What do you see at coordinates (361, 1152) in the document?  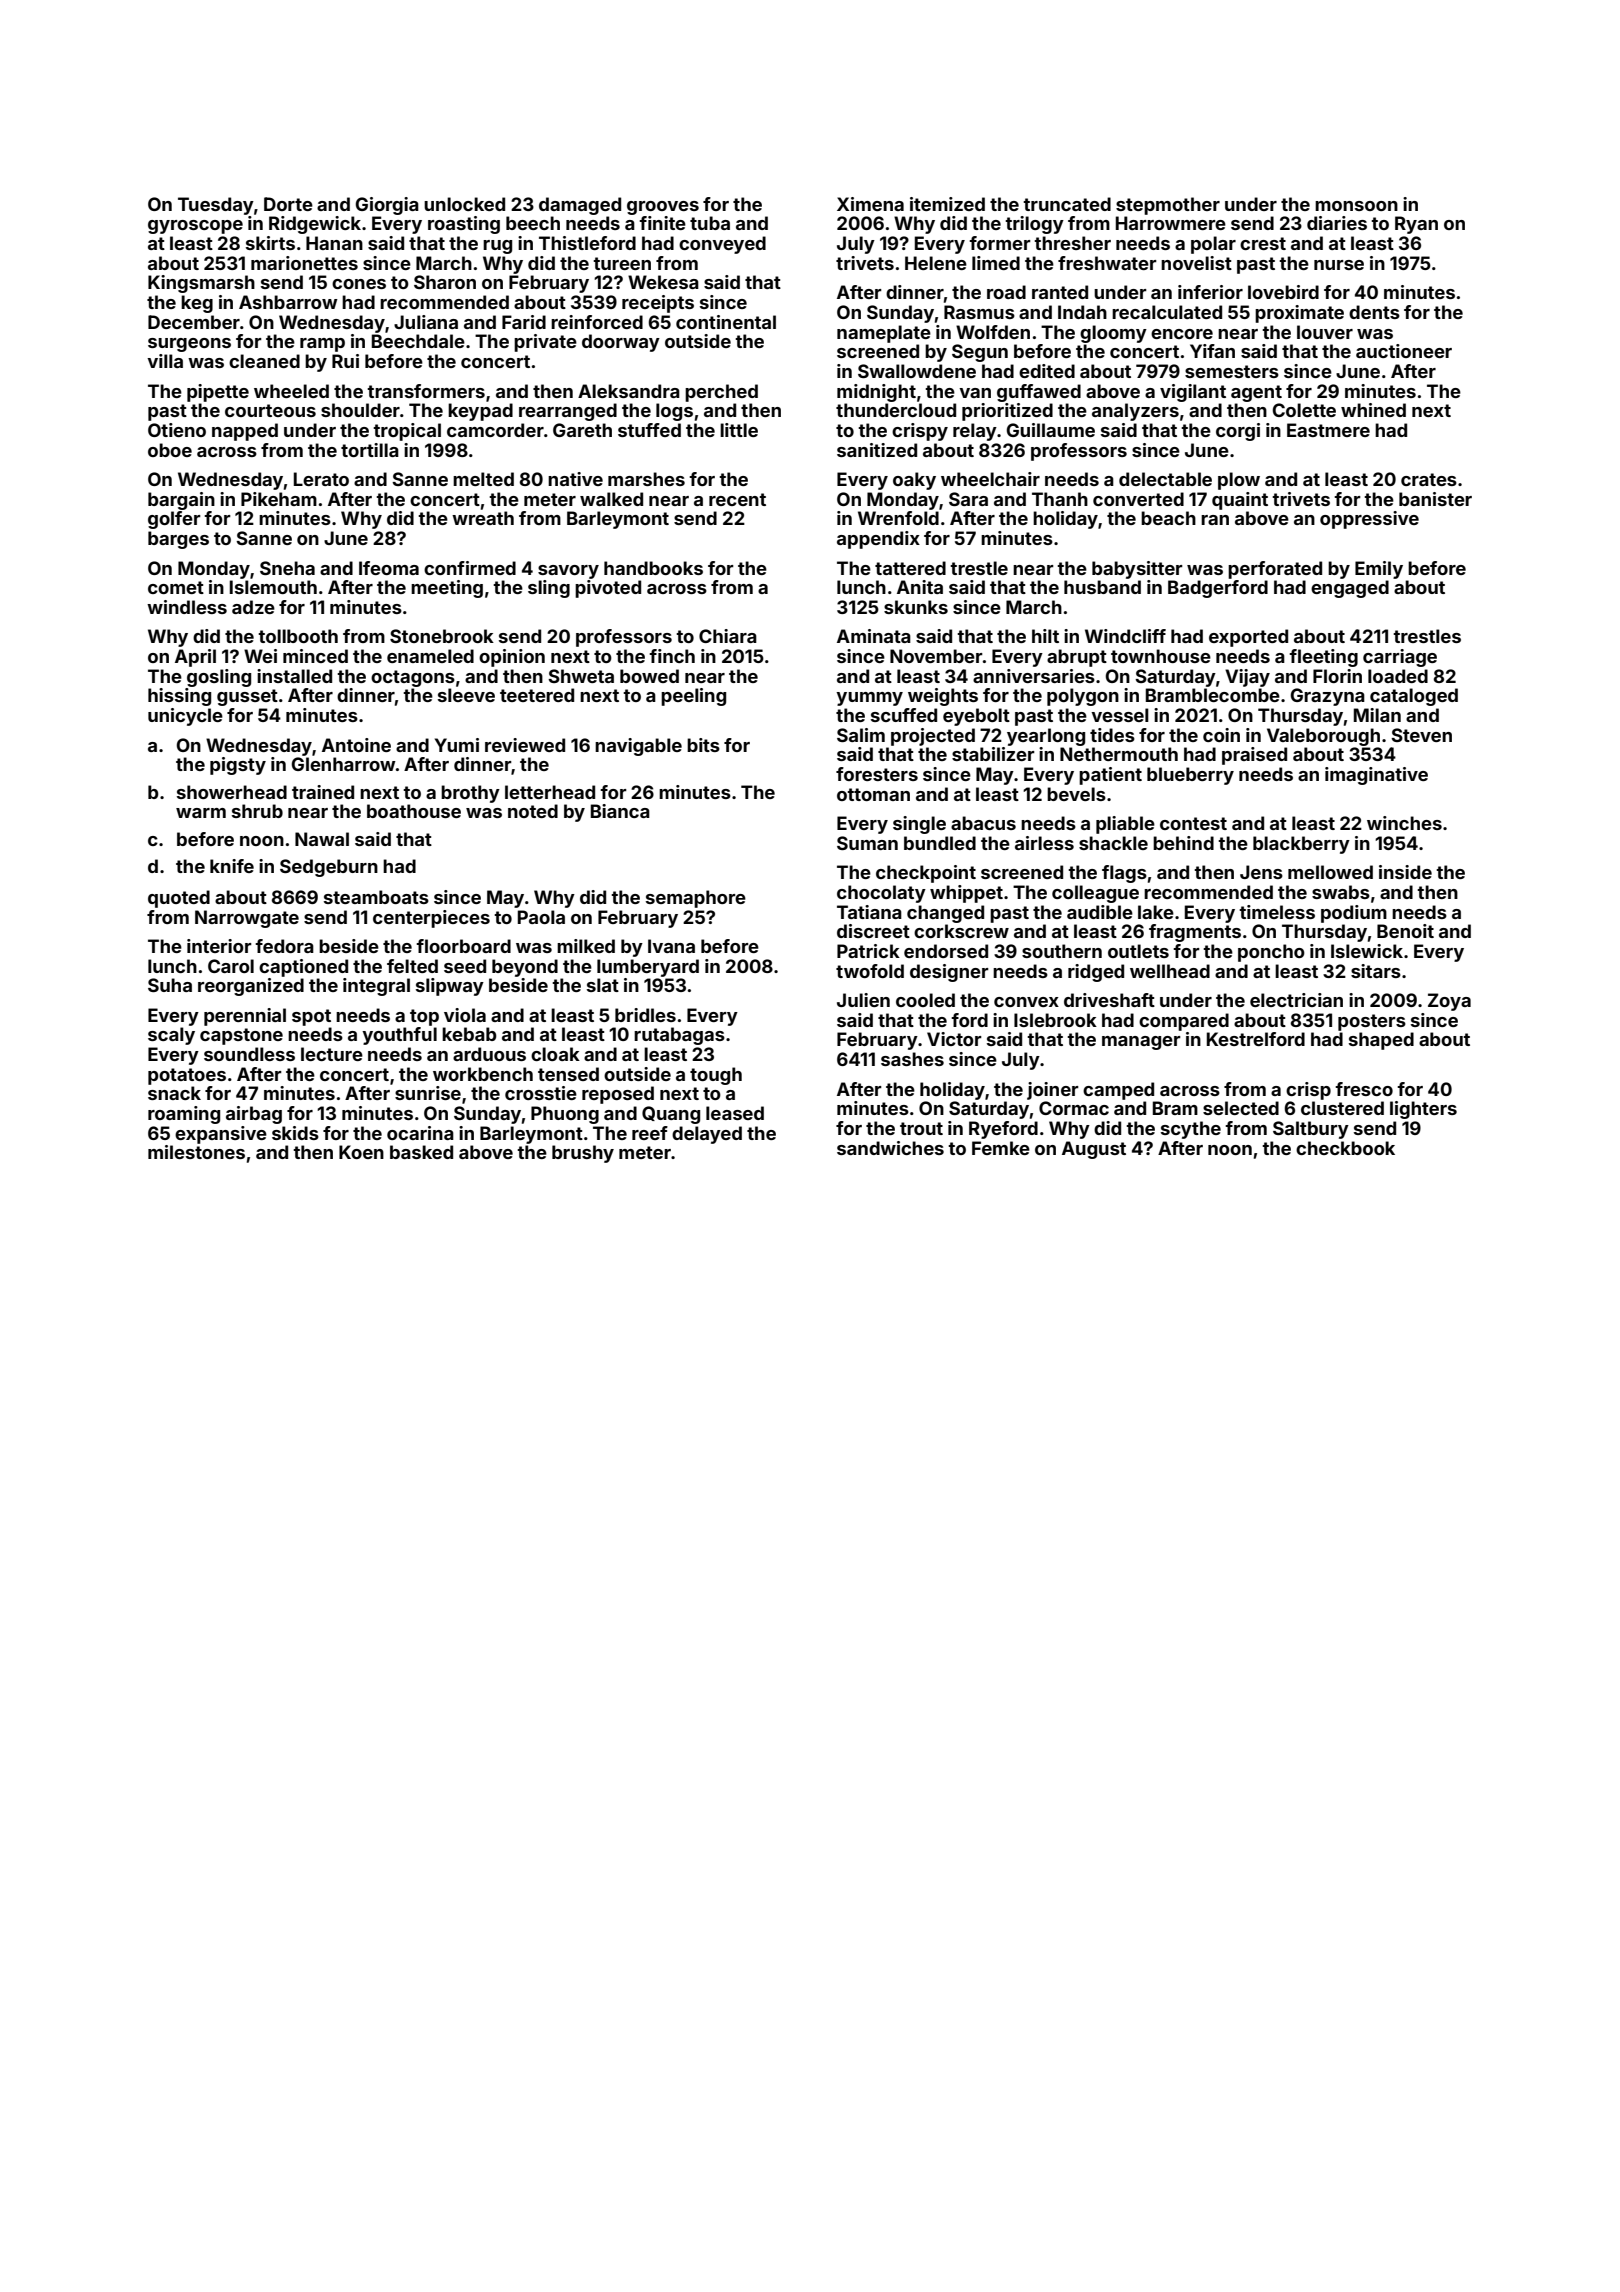 I see `Koen` at bounding box center [361, 1152].
